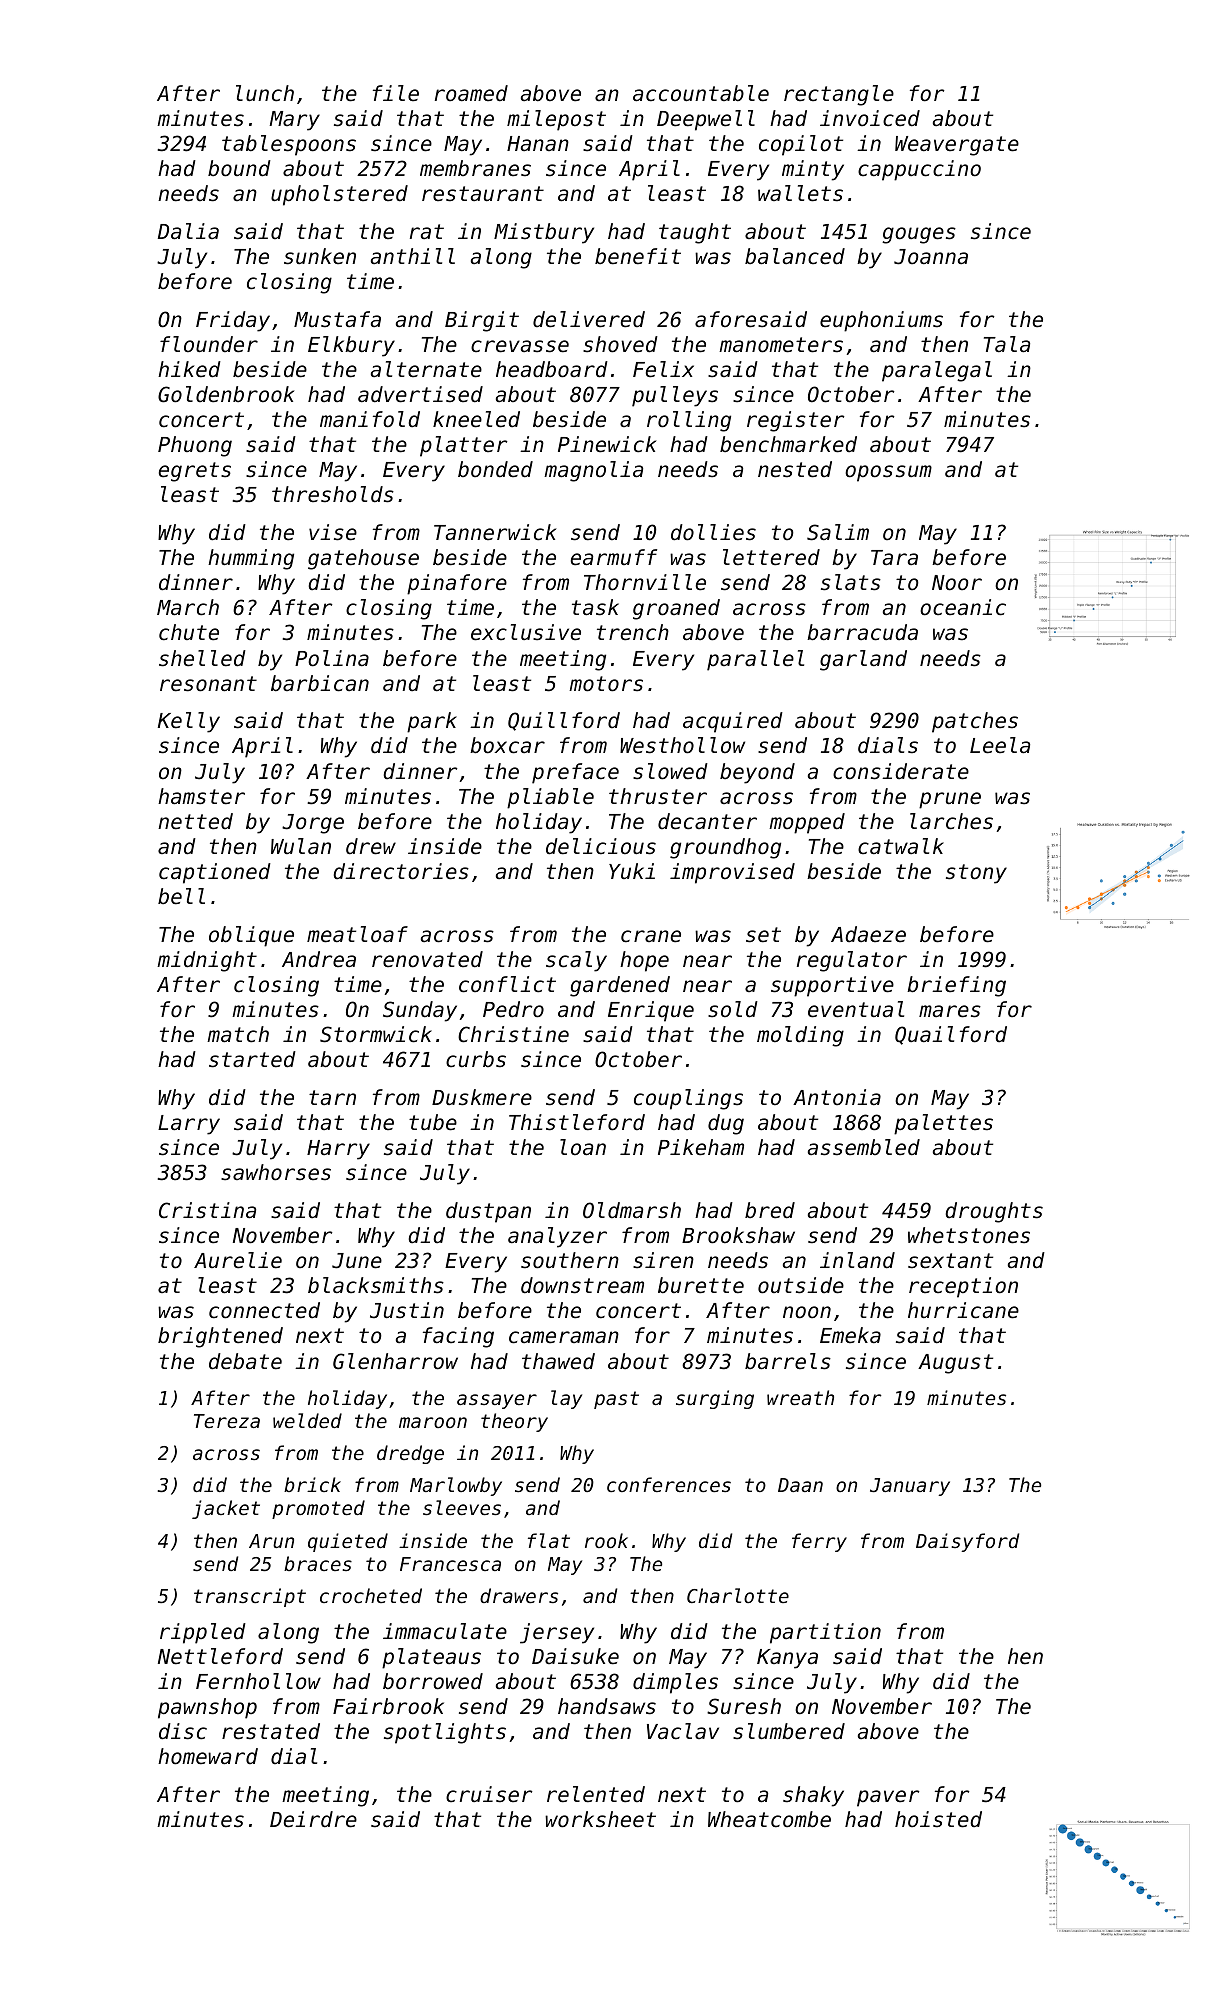 The image size is (1209, 1992). What do you see at coordinates (888, 1798) in the screenshot?
I see `paver` at bounding box center [888, 1798].
